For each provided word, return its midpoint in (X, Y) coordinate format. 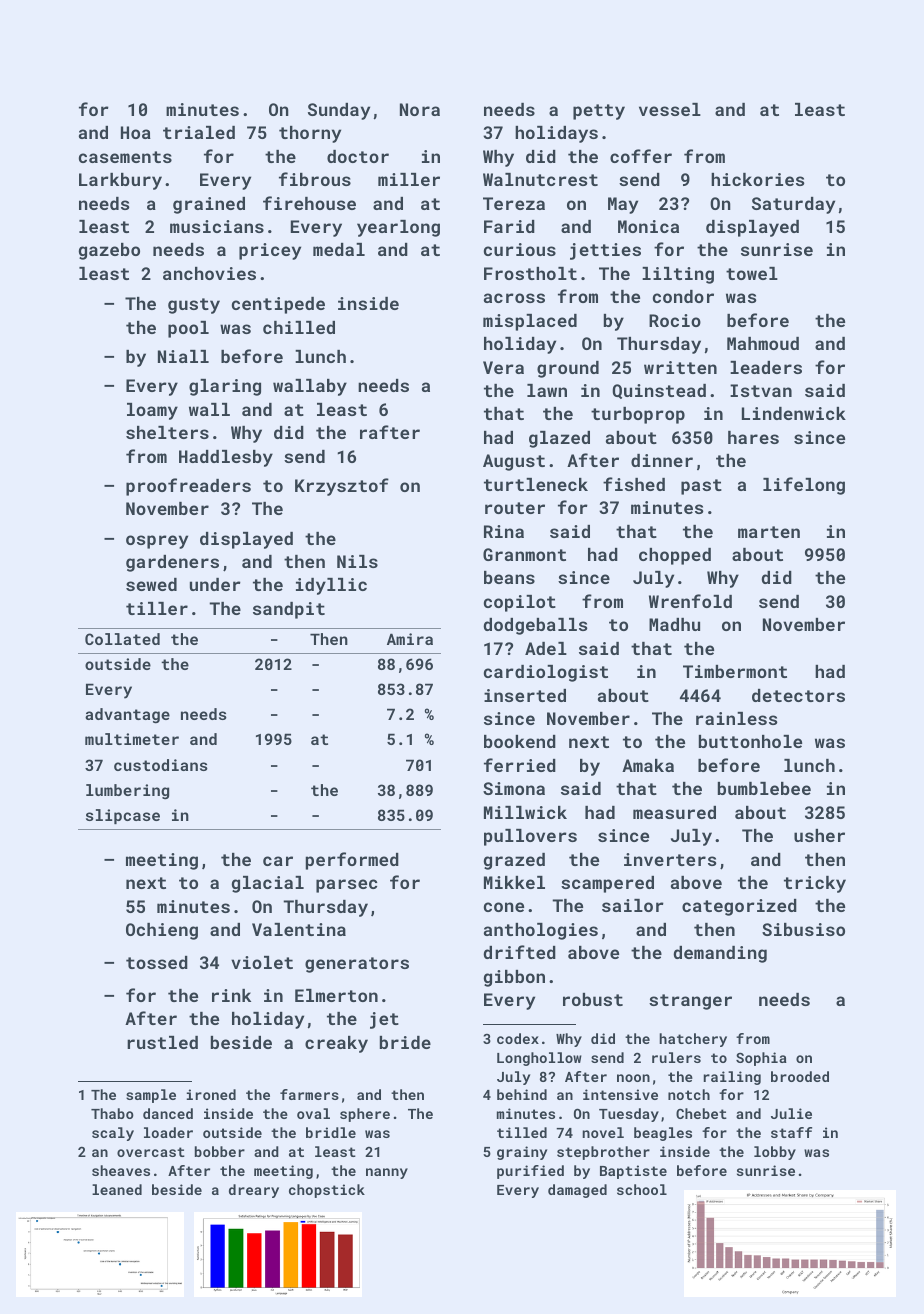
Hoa (136, 132)
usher (819, 835)
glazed (559, 439)
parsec (346, 886)
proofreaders (188, 487)
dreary (254, 1191)
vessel (670, 109)
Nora (420, 109)
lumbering (127, 792)
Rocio (675, 320)
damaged (577, 1191)
